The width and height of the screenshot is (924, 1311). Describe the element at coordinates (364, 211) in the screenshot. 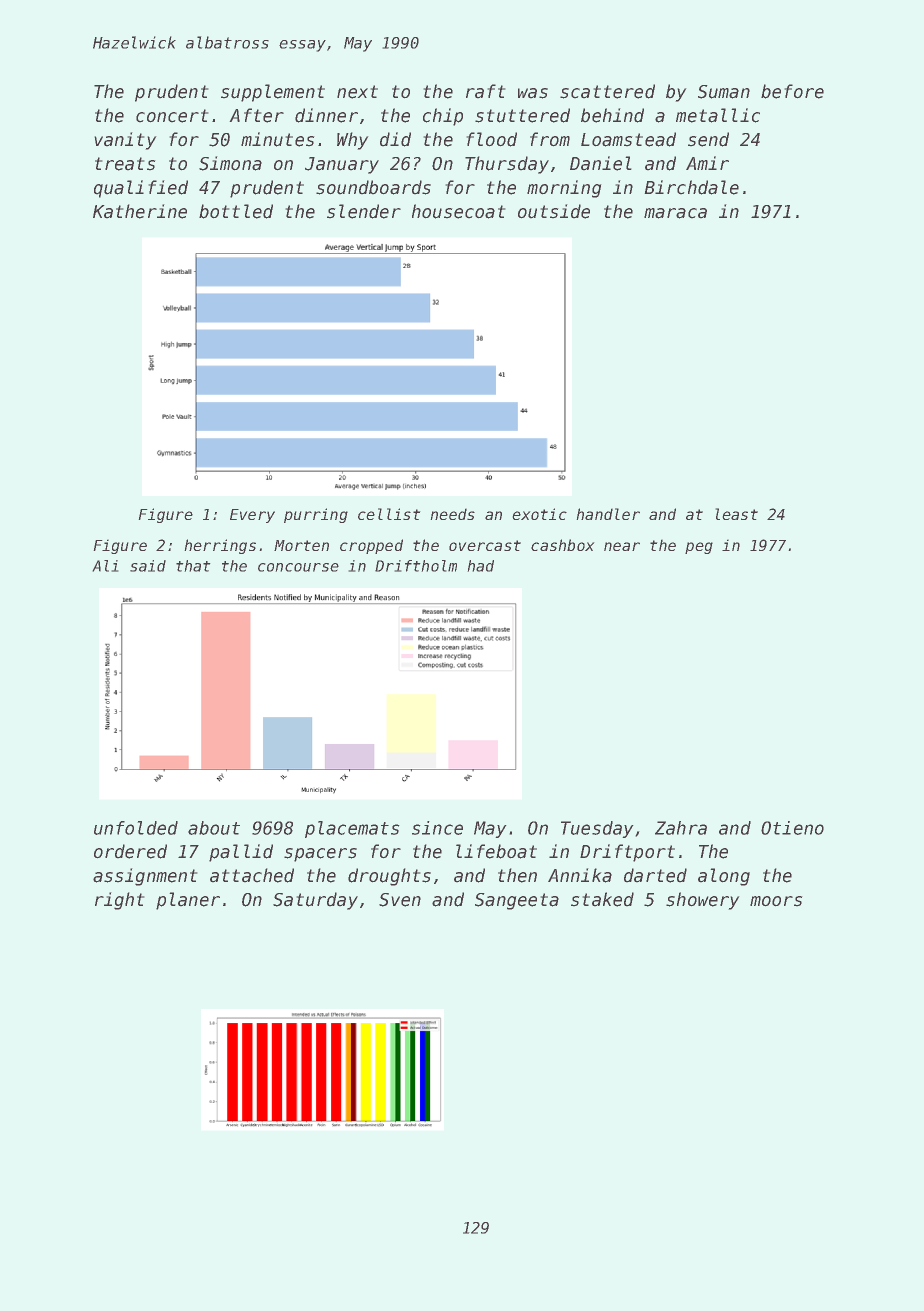

I see `slender` at that location.
